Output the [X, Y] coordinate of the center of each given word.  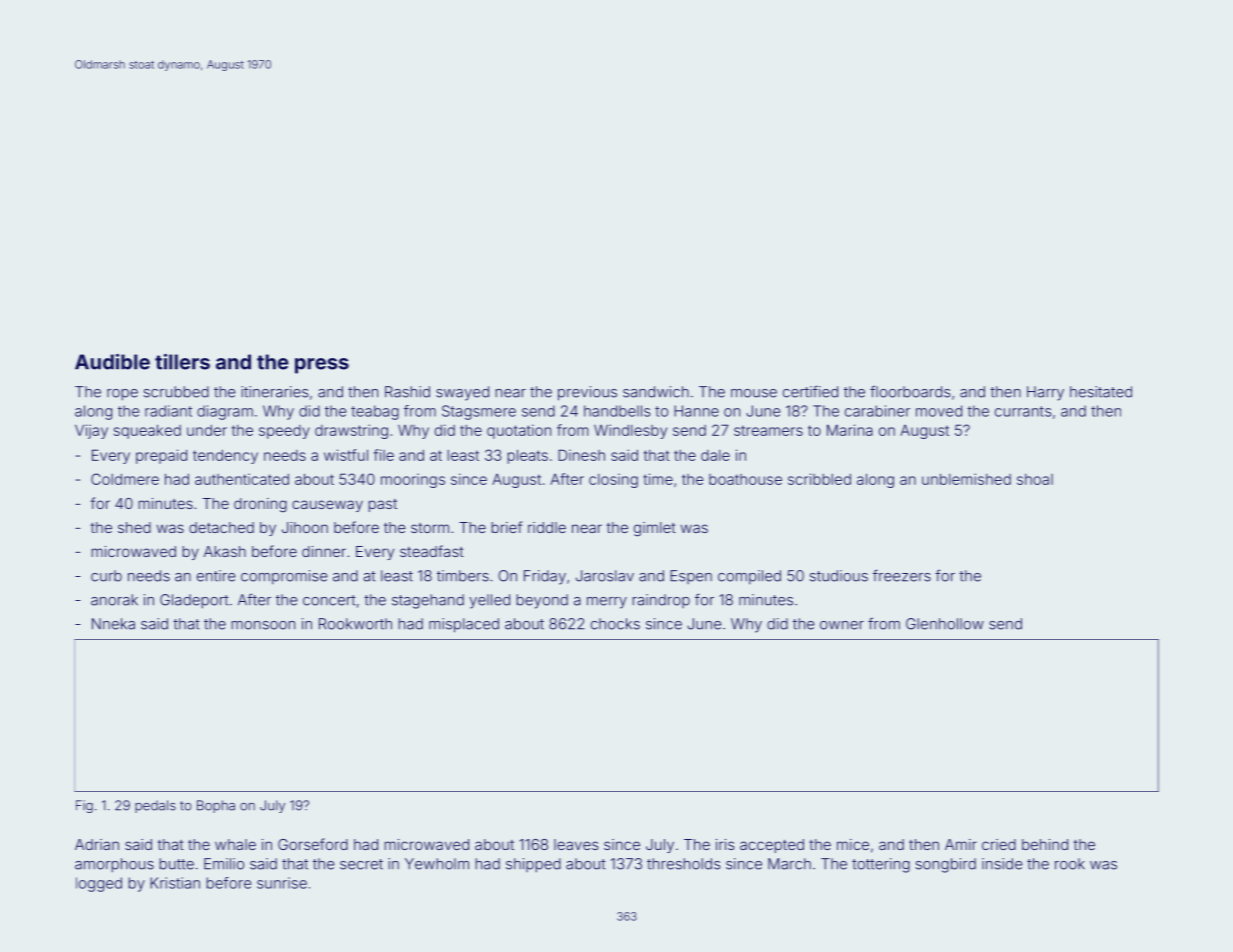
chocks [615, 624]
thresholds [683, 864]
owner [842, 625]
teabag [375, 412]
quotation [519, 431]
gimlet [655, 529]
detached [221, 527]
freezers [902, 575]
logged [99, 884]
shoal [1035, 479]
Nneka [113, 624]
